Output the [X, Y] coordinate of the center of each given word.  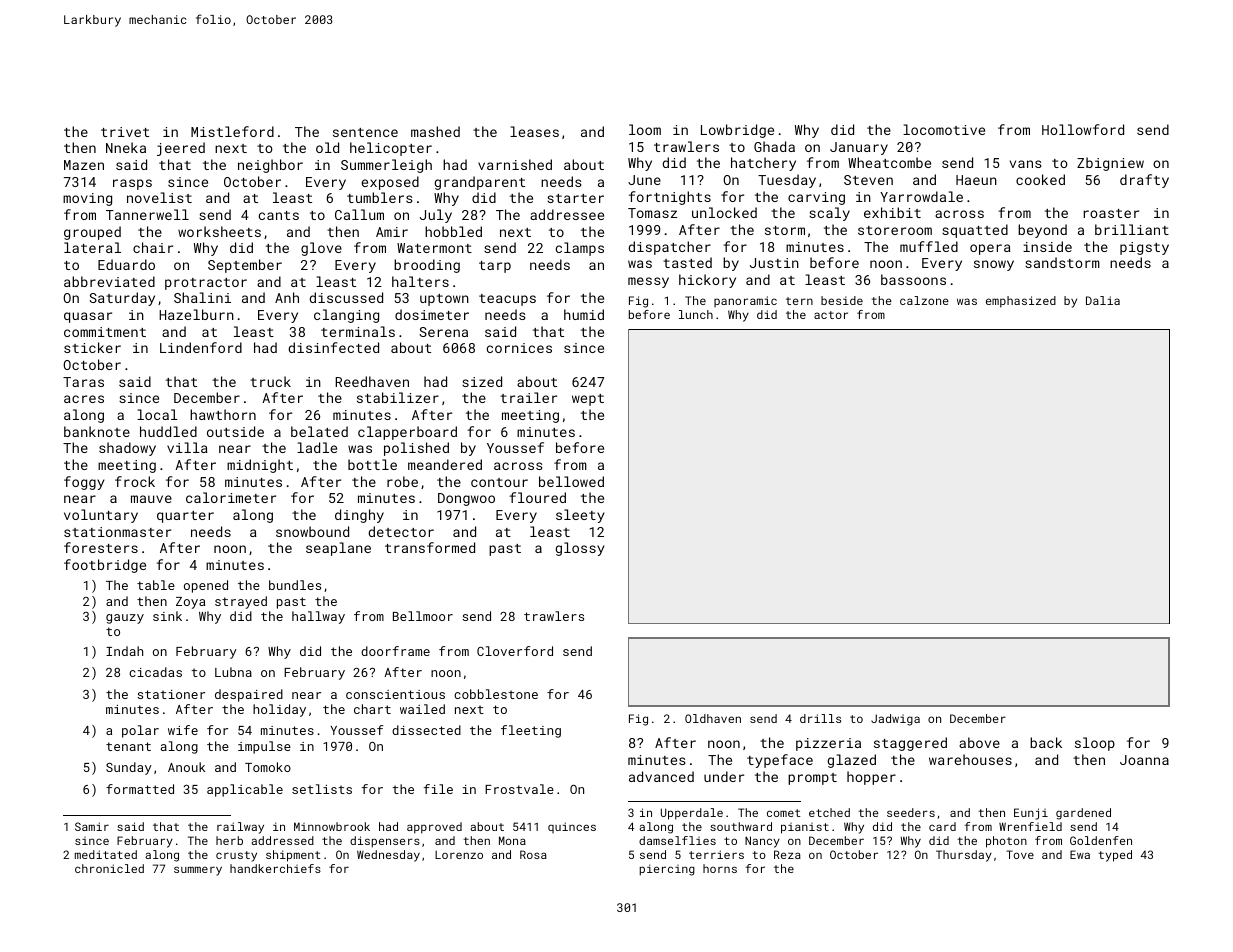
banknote [97, 431]
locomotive [944, 129]
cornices [519, 348]
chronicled [109, 868]
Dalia [1103, 300]
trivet [125, 132]
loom [645, 129]
